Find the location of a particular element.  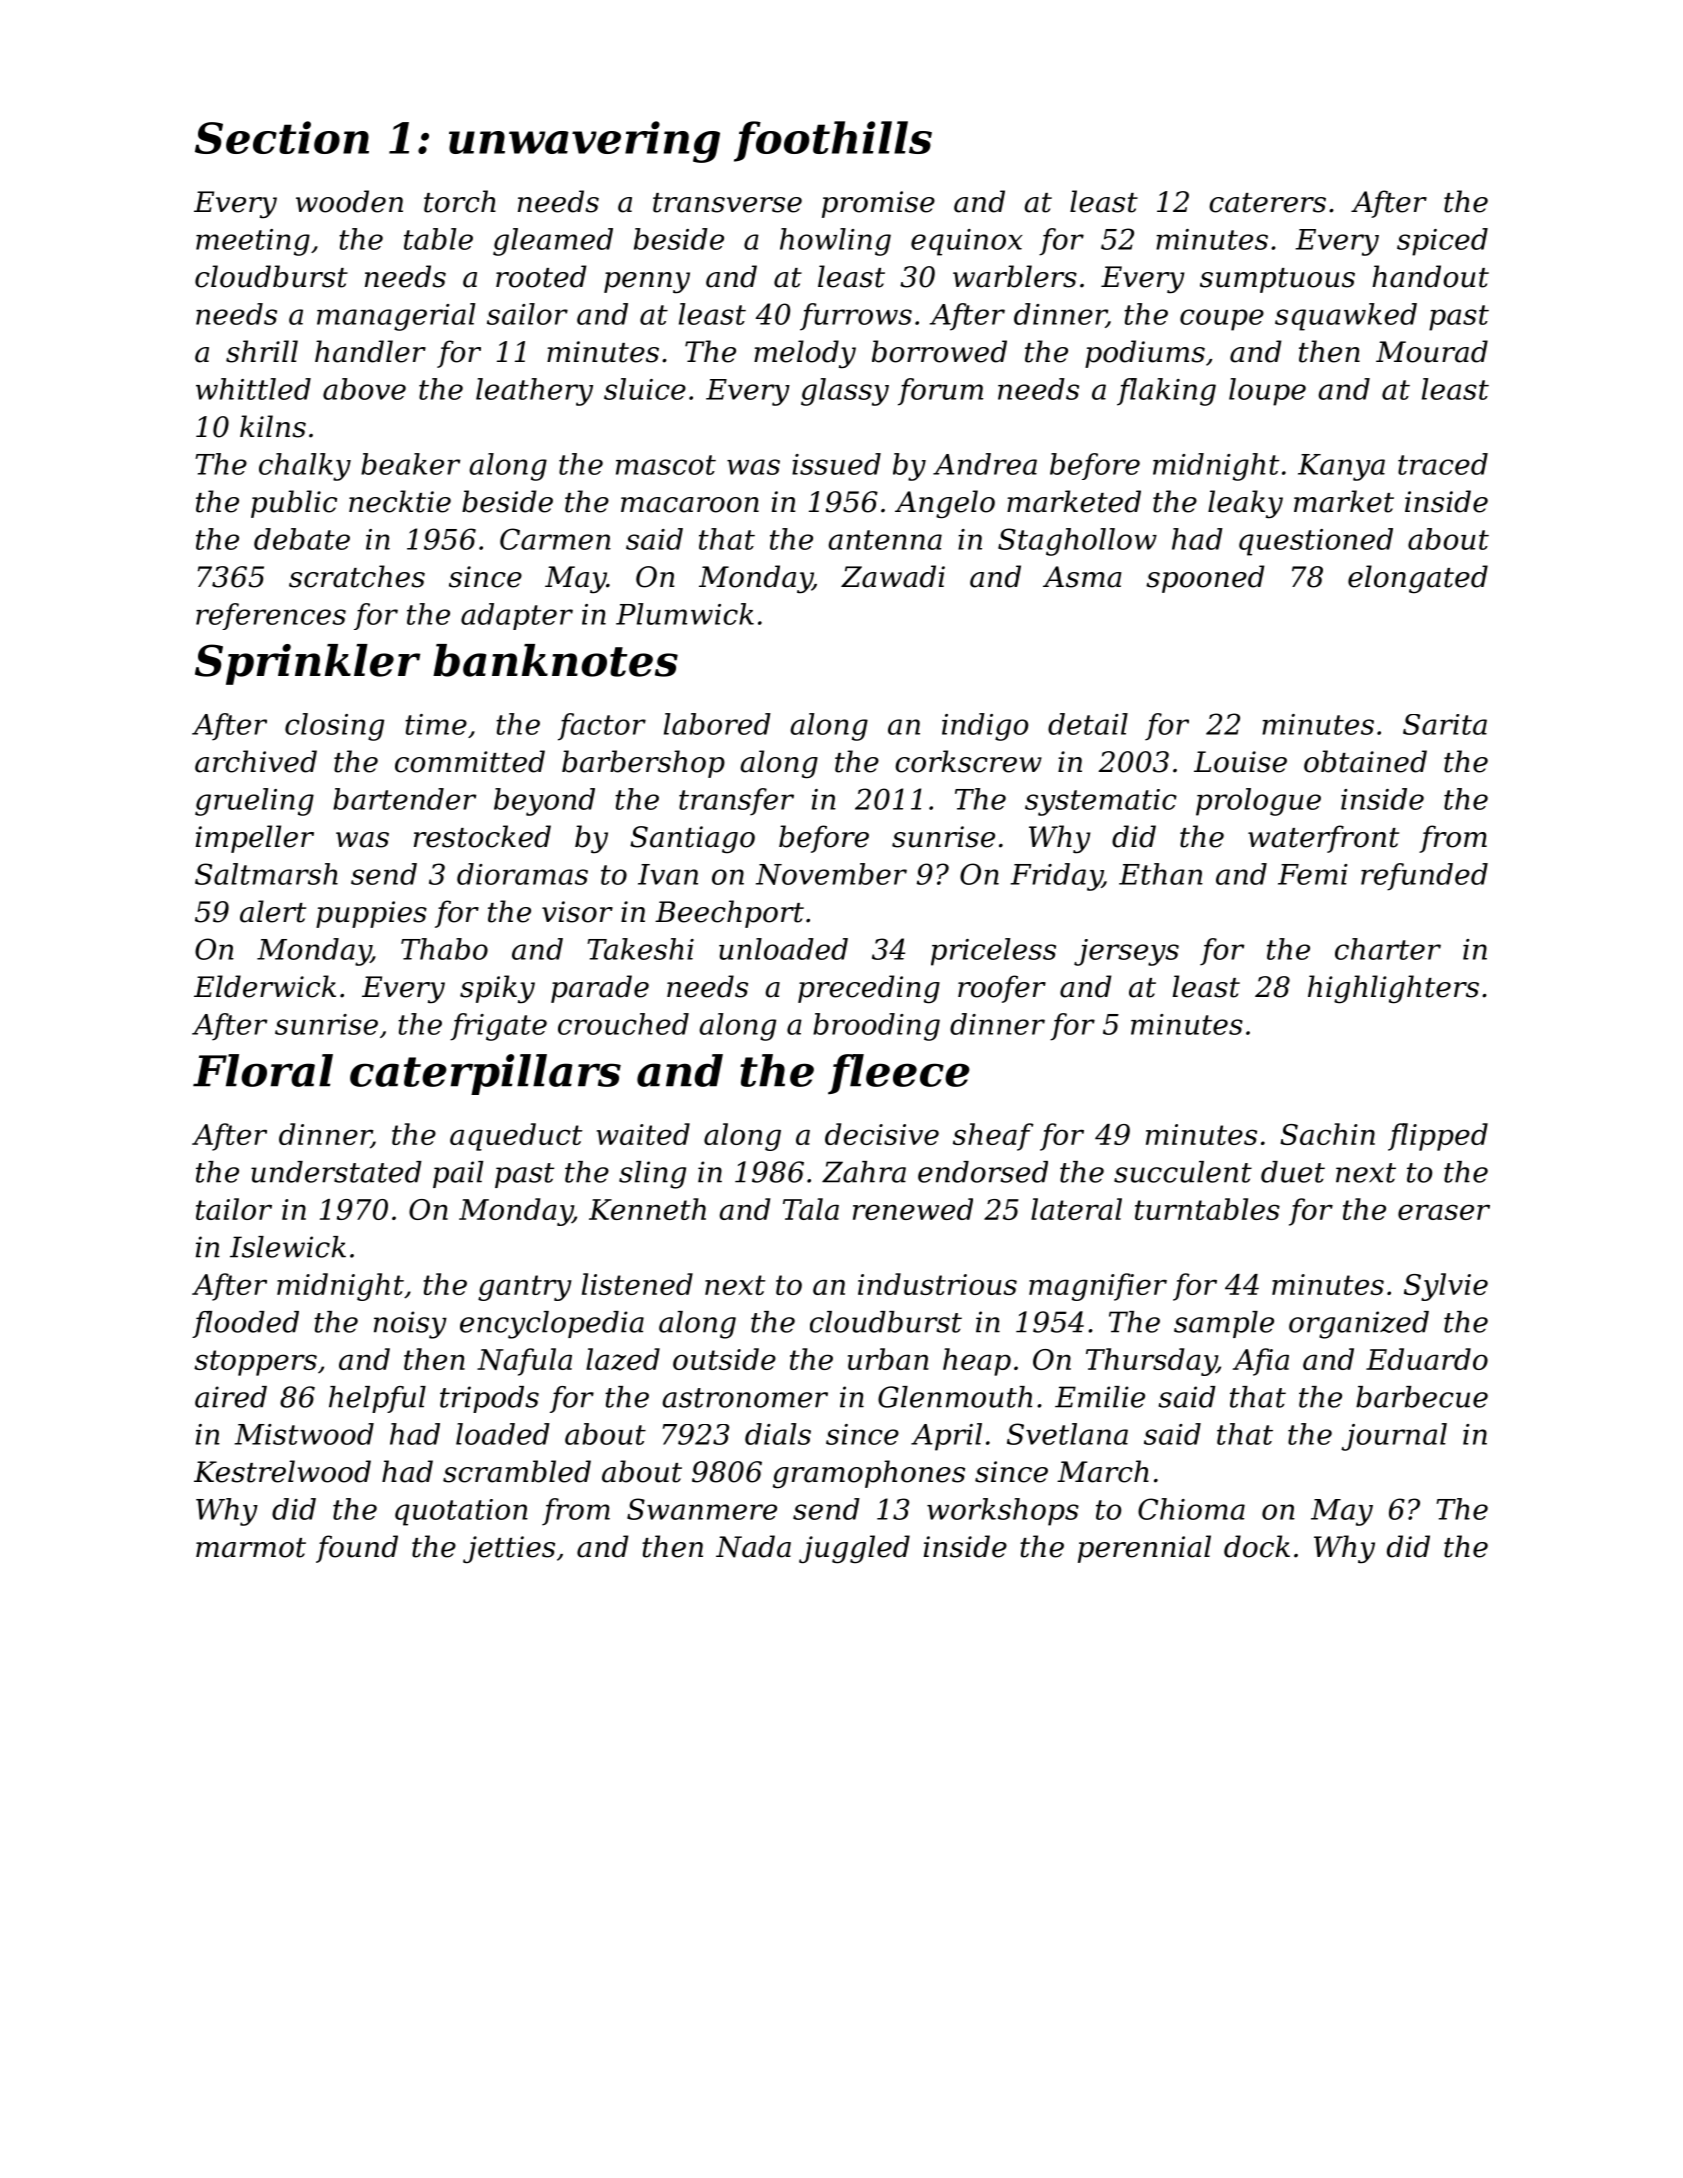

charter is located at coordinates (1388, 949).
